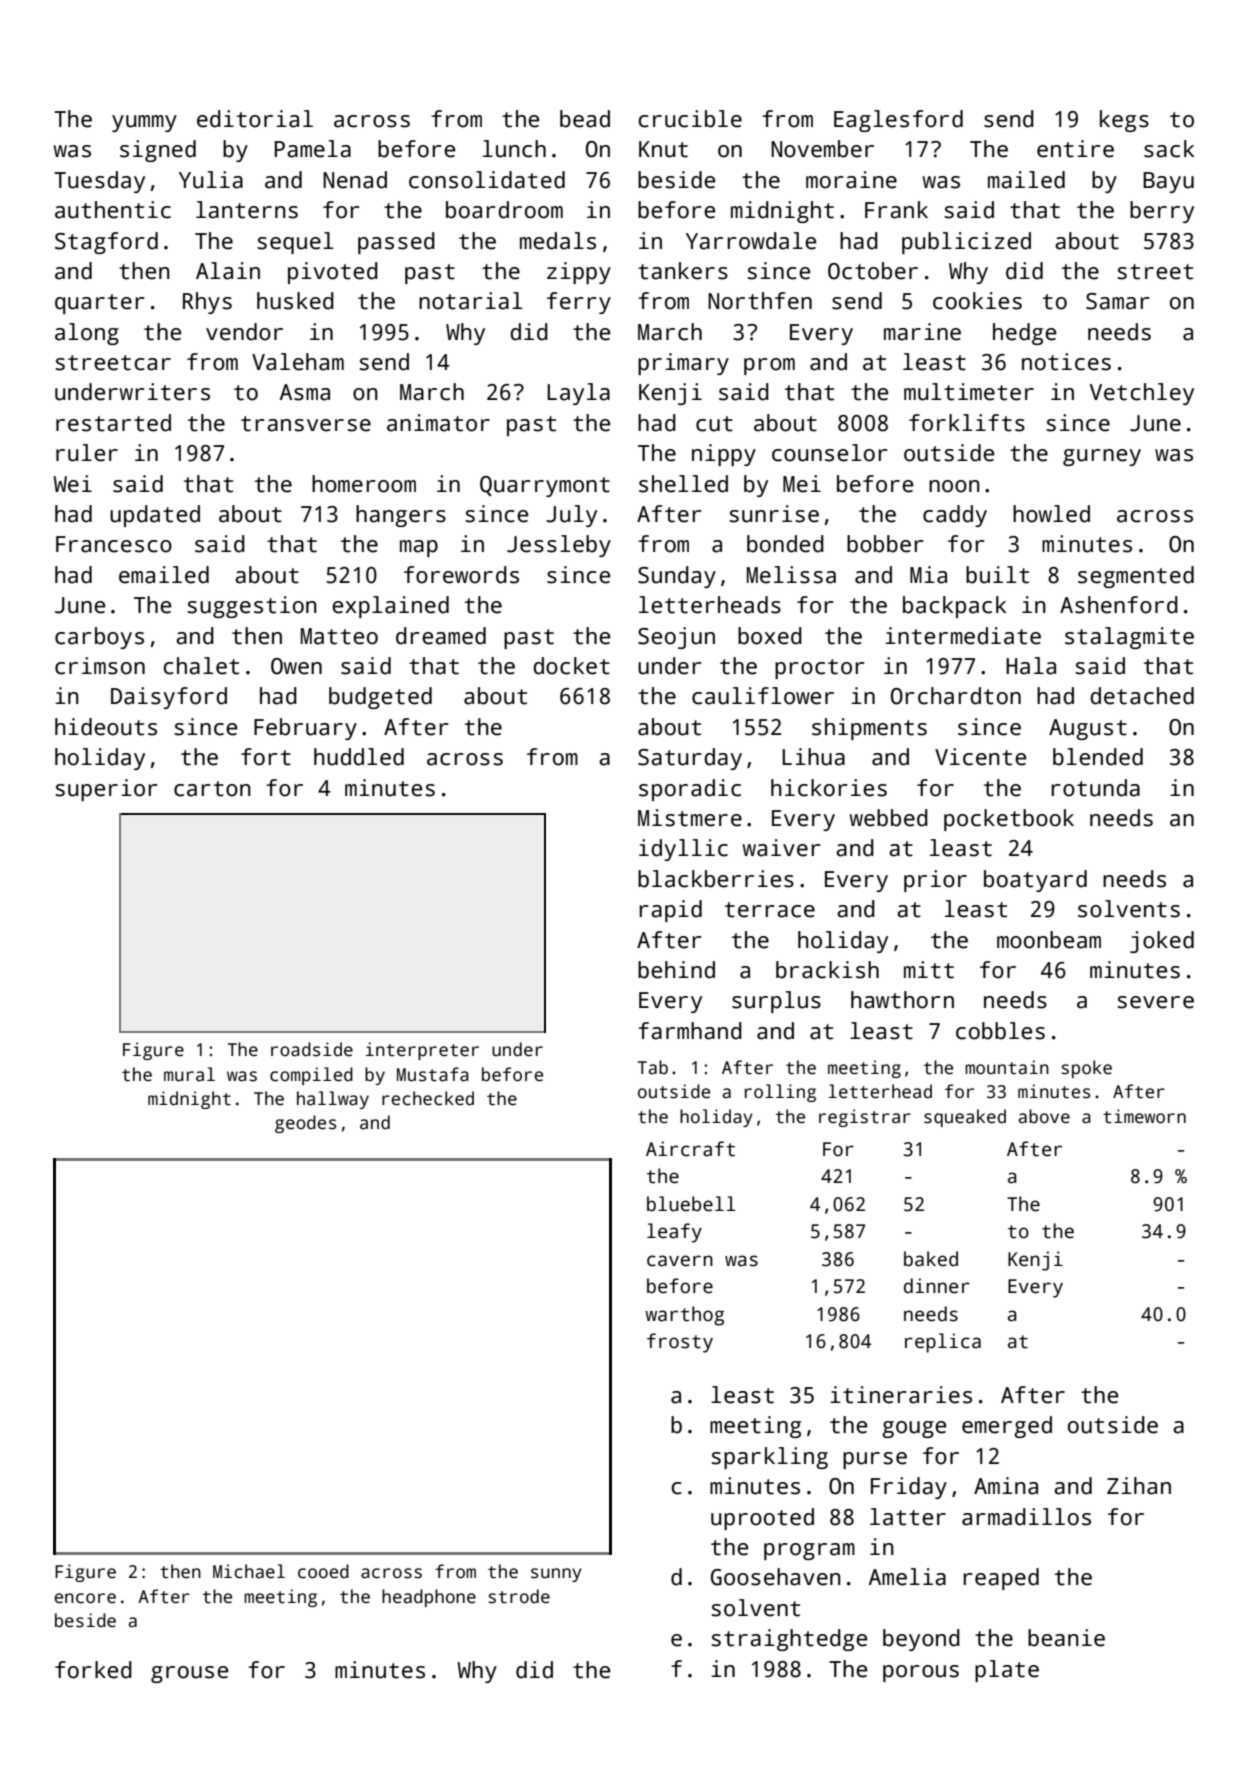  I want to click on frosty, so click(680, 1343).
